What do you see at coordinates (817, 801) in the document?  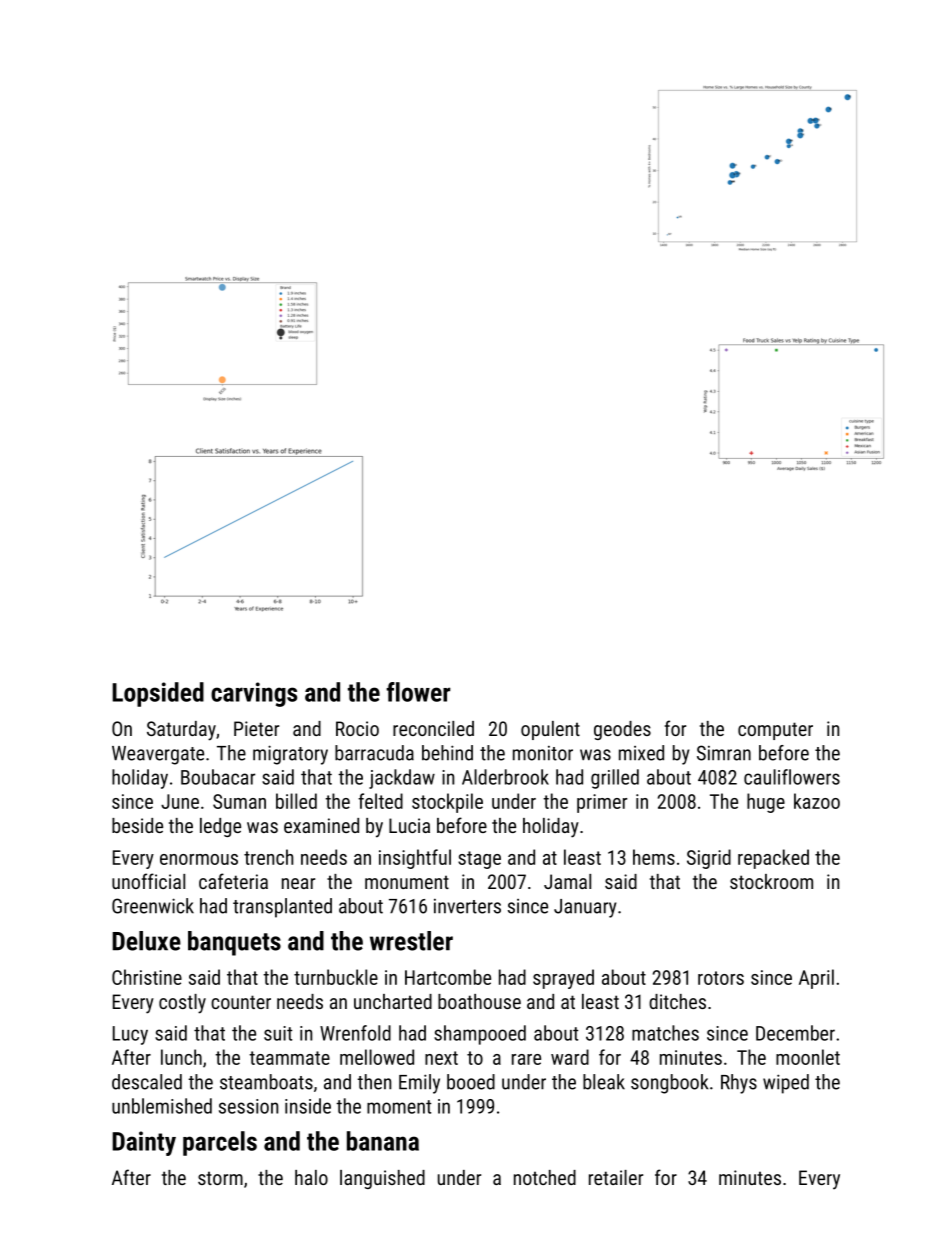 I see `kazoo` at bounding box center [817, 801].
